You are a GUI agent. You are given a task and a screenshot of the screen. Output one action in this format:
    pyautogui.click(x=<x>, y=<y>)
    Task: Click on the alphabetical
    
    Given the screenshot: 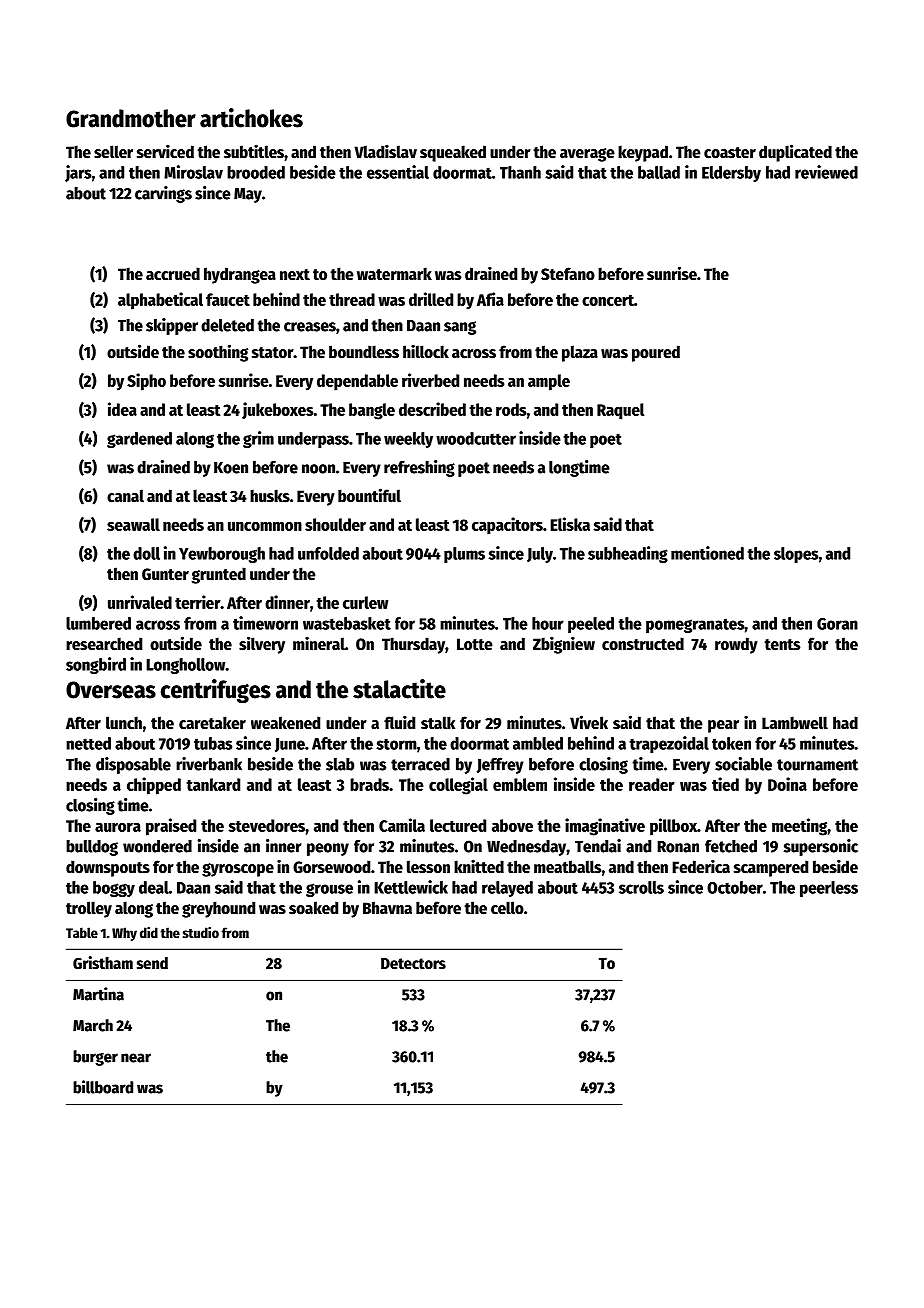 What is the action you would take?
    pyautogui.click(x=160, y=301)
